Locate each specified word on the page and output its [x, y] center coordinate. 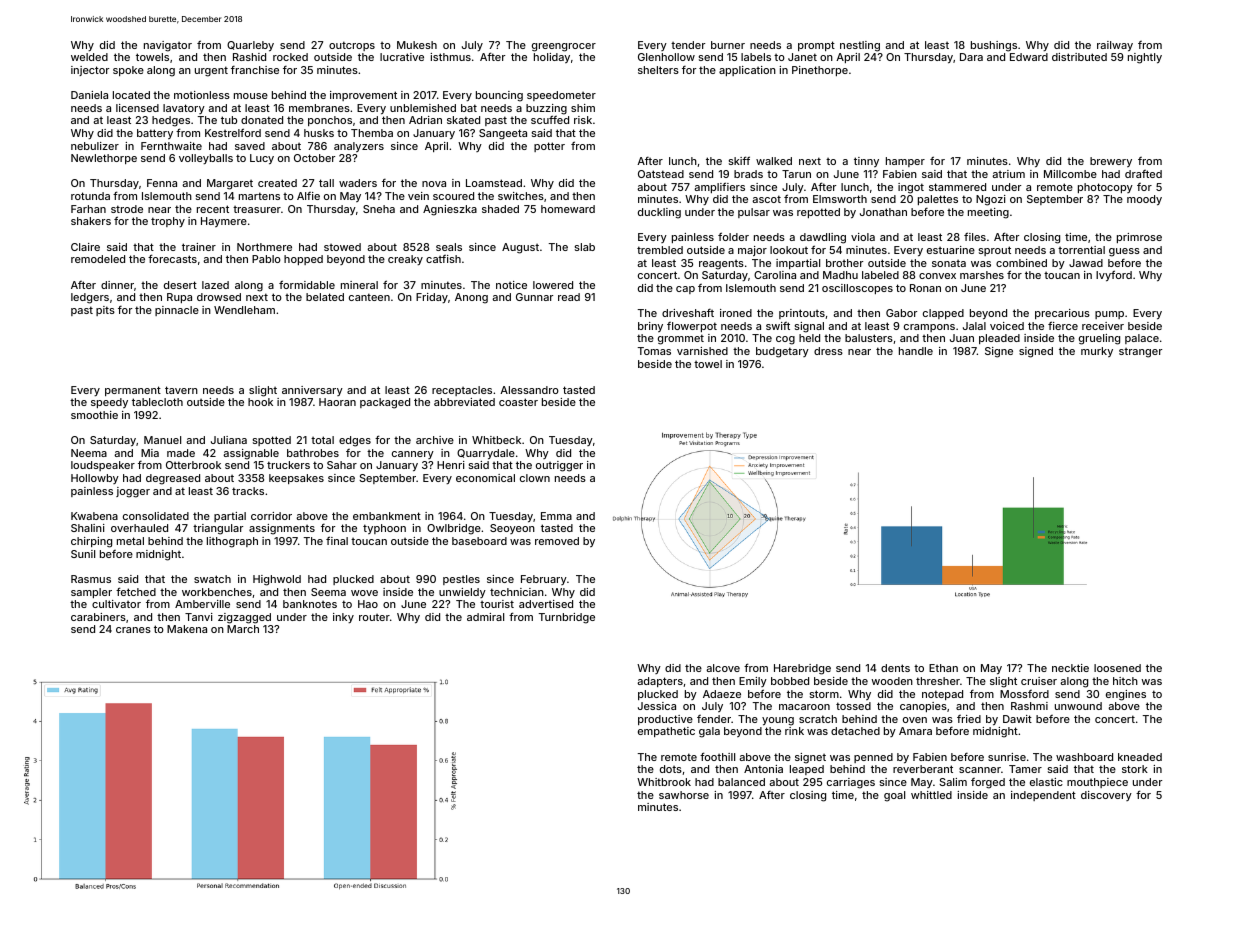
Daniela [89, 95]
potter [549, 147]
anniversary [312, 391]
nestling [860, 46]
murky [1097, 352]
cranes [133, 630]
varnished [702, 351]
